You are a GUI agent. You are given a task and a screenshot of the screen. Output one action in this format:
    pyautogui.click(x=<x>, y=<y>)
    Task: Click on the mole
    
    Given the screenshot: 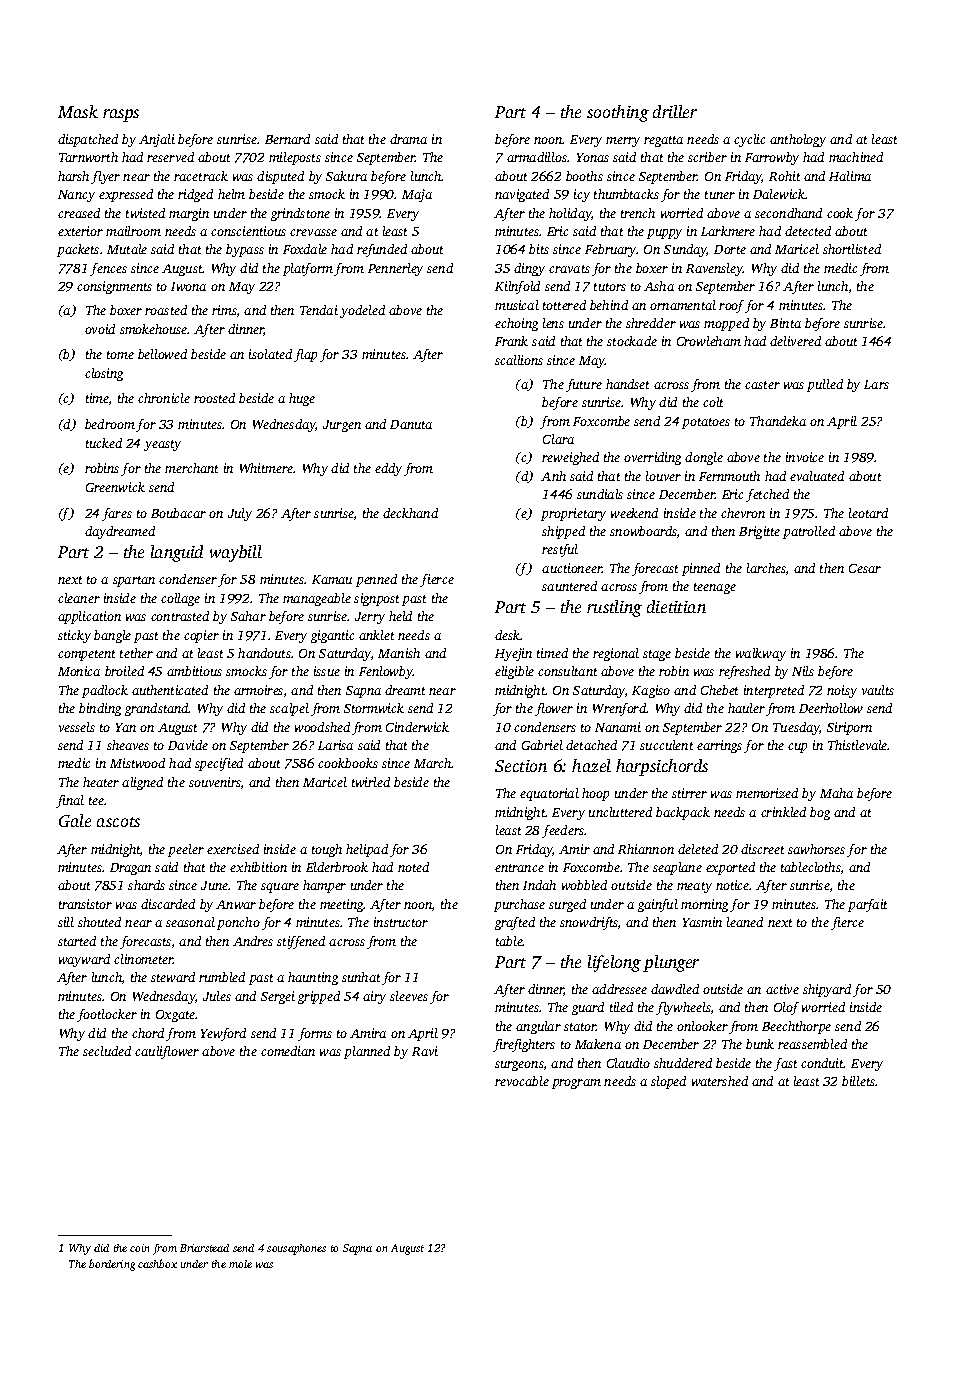 What is the action you would take?
    pyautogui.click(x=240, y=1264)
